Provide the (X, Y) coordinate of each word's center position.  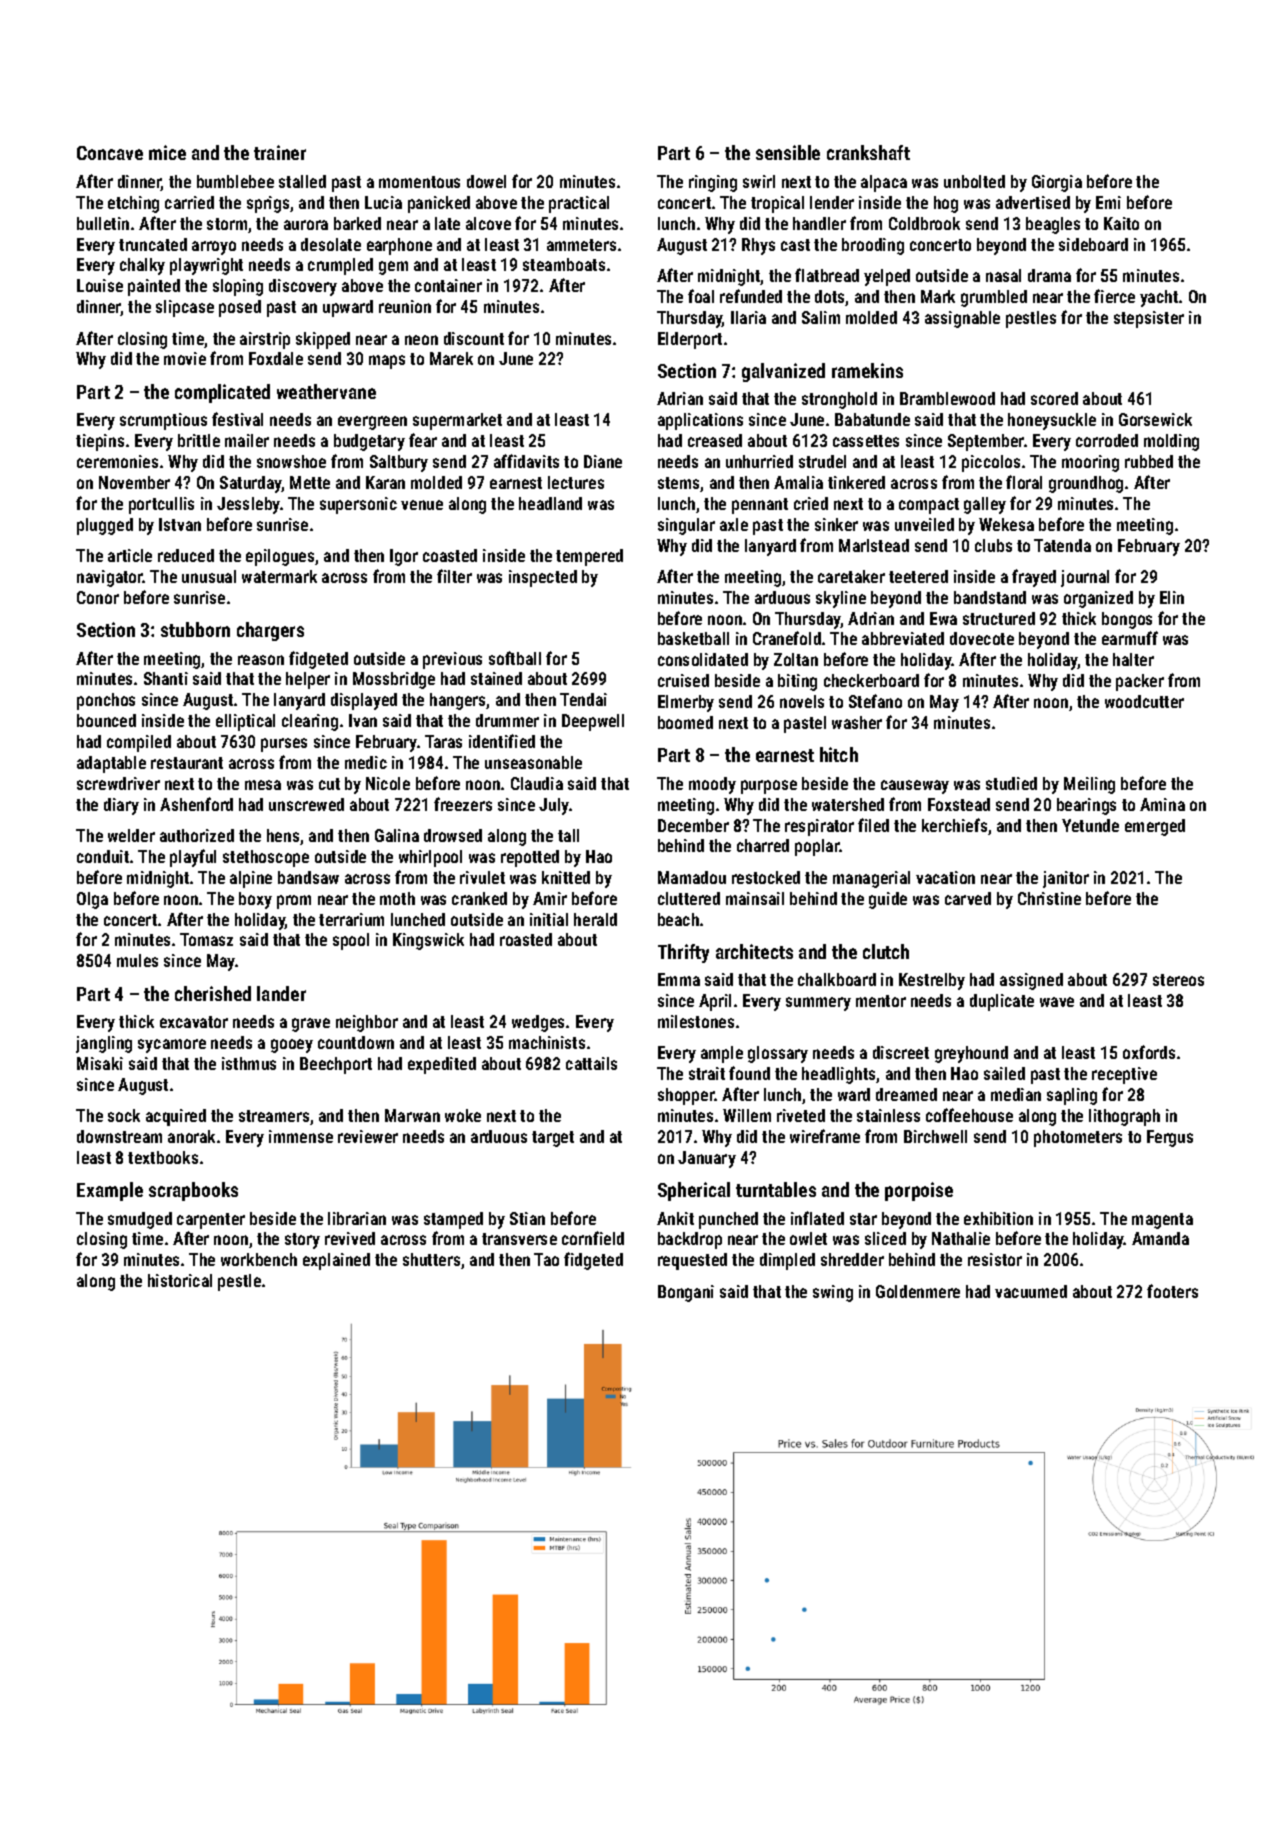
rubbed (1149, 461)
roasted (526, 939)
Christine (1049, 898)
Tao (546, 1259)
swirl (759, 181)
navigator (110, 578)
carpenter (211, 1221)
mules (137, 960)
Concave (110, 153)
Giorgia (1057, 183)
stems (678, 483)
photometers (1078, 1138)
